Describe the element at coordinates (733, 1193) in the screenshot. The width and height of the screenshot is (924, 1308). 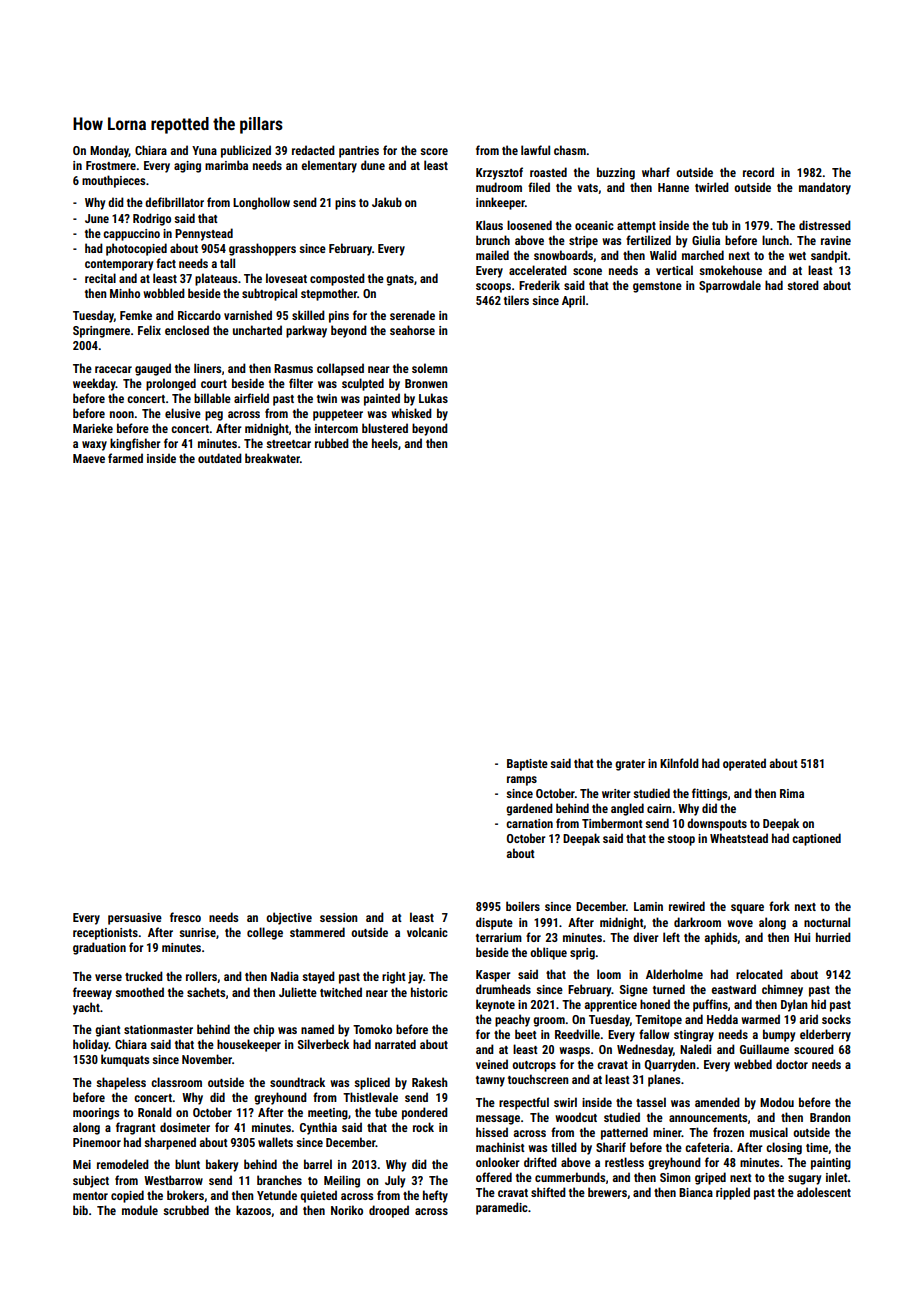
I see `rippled` at that location.
